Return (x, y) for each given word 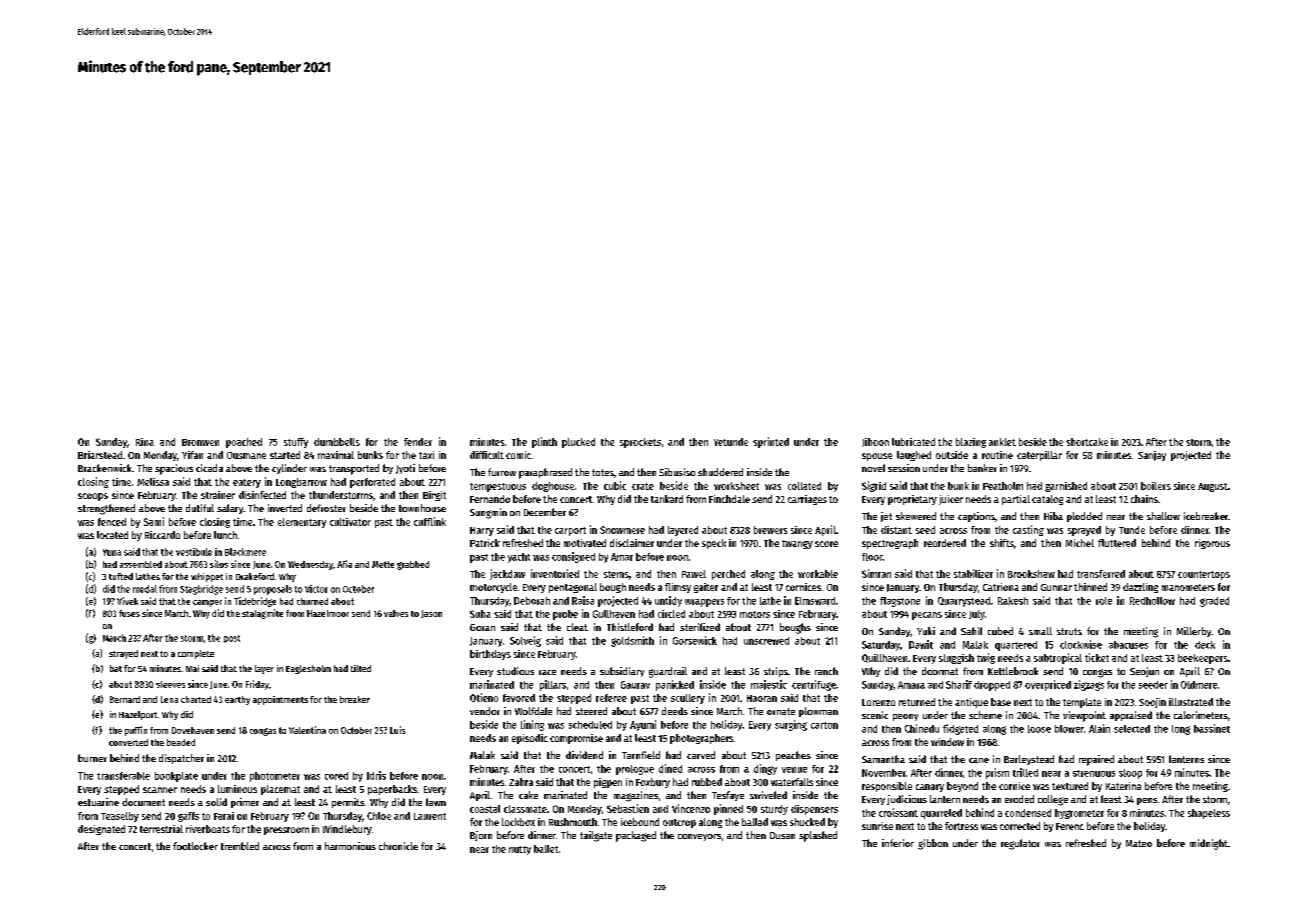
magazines (636, 796)
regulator (1020, 844)
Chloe (379, 816)
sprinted (771, 442)
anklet (1002, 442)
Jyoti (405, 469)
